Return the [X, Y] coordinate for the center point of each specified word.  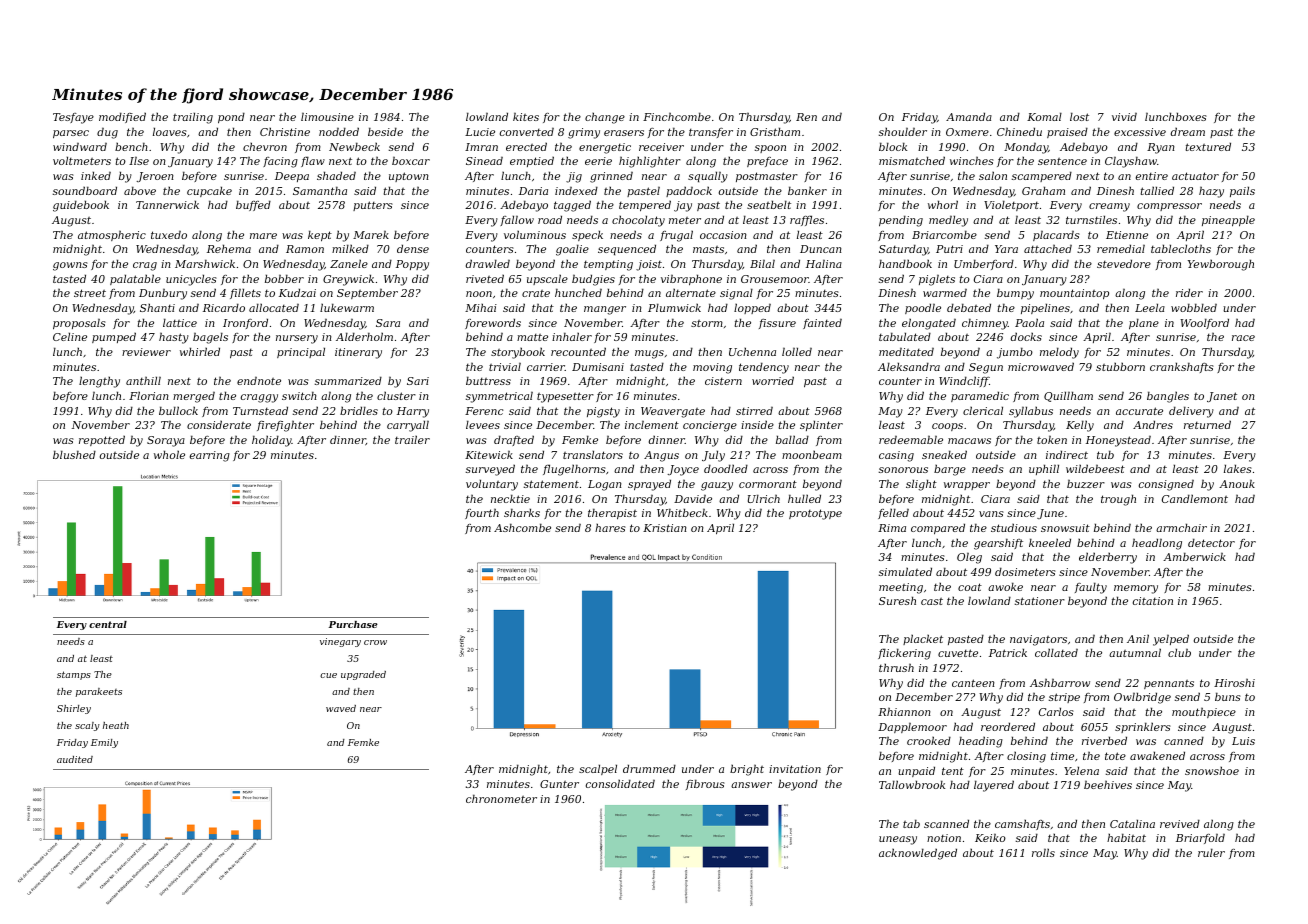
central [108, 624]
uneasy [898, 840]
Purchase [353, 624]
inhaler [572, 336]
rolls [1043, 852]
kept [320, 235]
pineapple [1228, 220]
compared [938, 528]
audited [75, 759]
